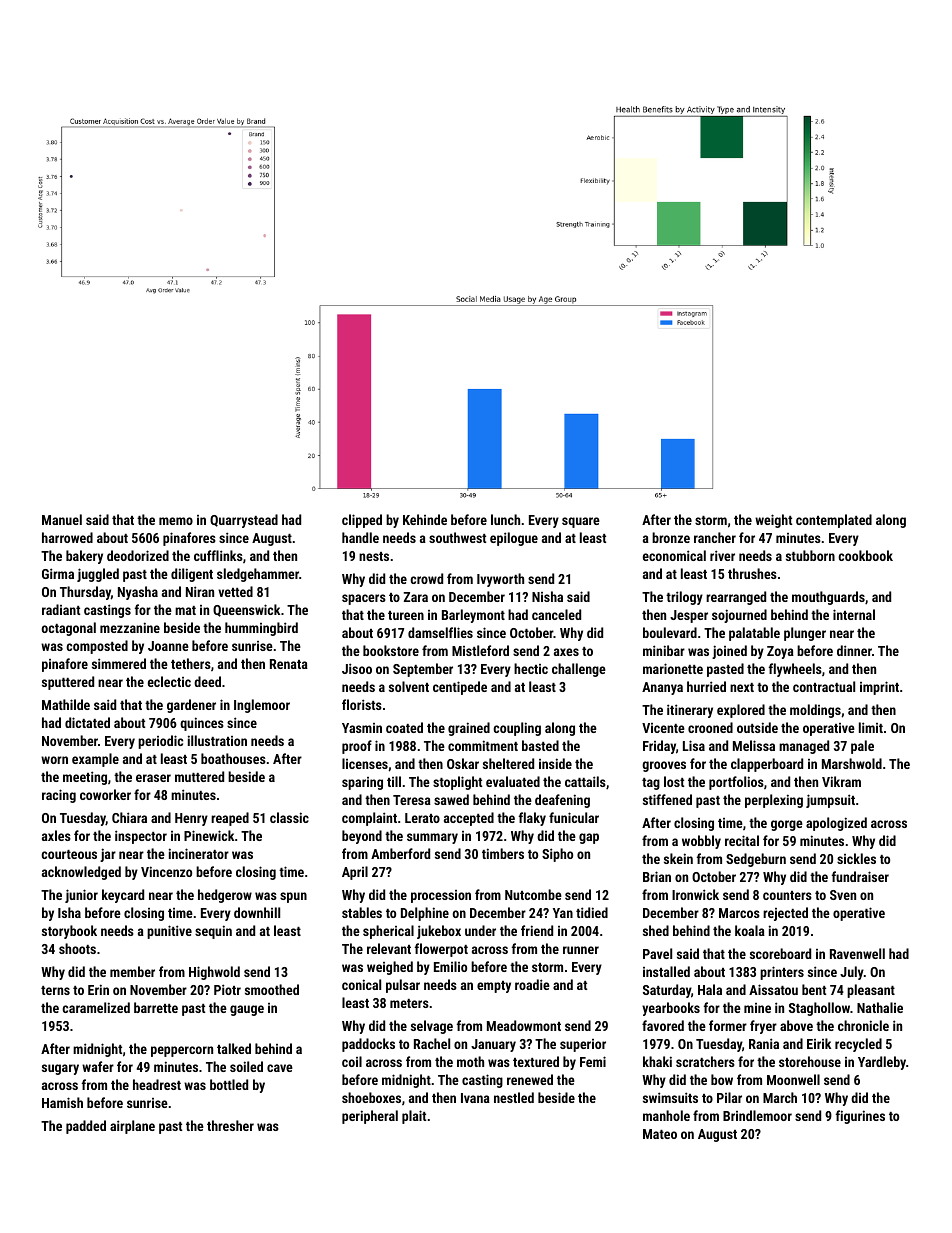 This screenshot has height=1233, width=952. I want to click on Kehinde, so click(425, 519).
